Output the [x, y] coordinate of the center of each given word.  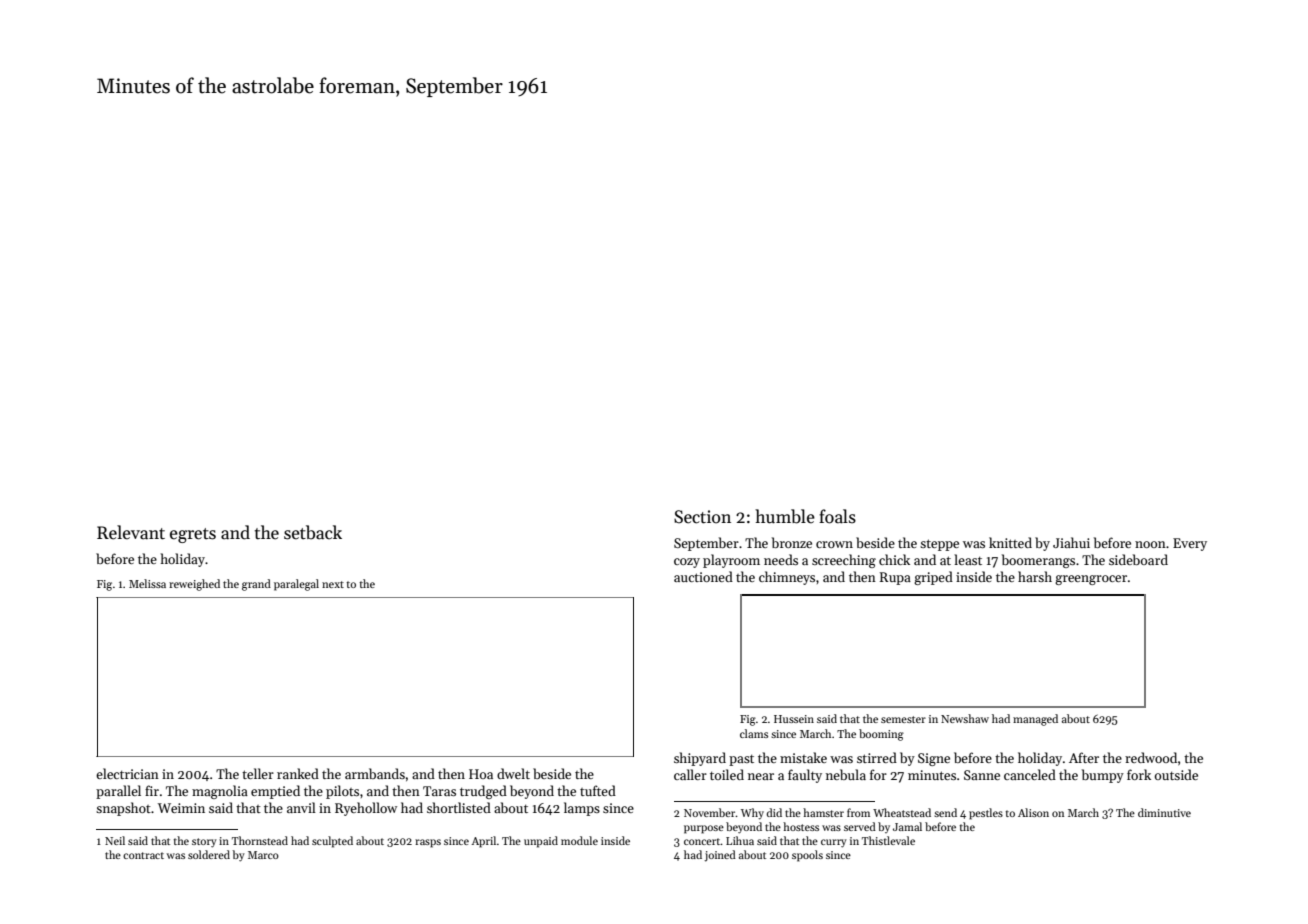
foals [837, 516]
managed [1035, 720]
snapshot [123, 809]
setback [313, 532]
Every [1190, 544]
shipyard [700, 759]
